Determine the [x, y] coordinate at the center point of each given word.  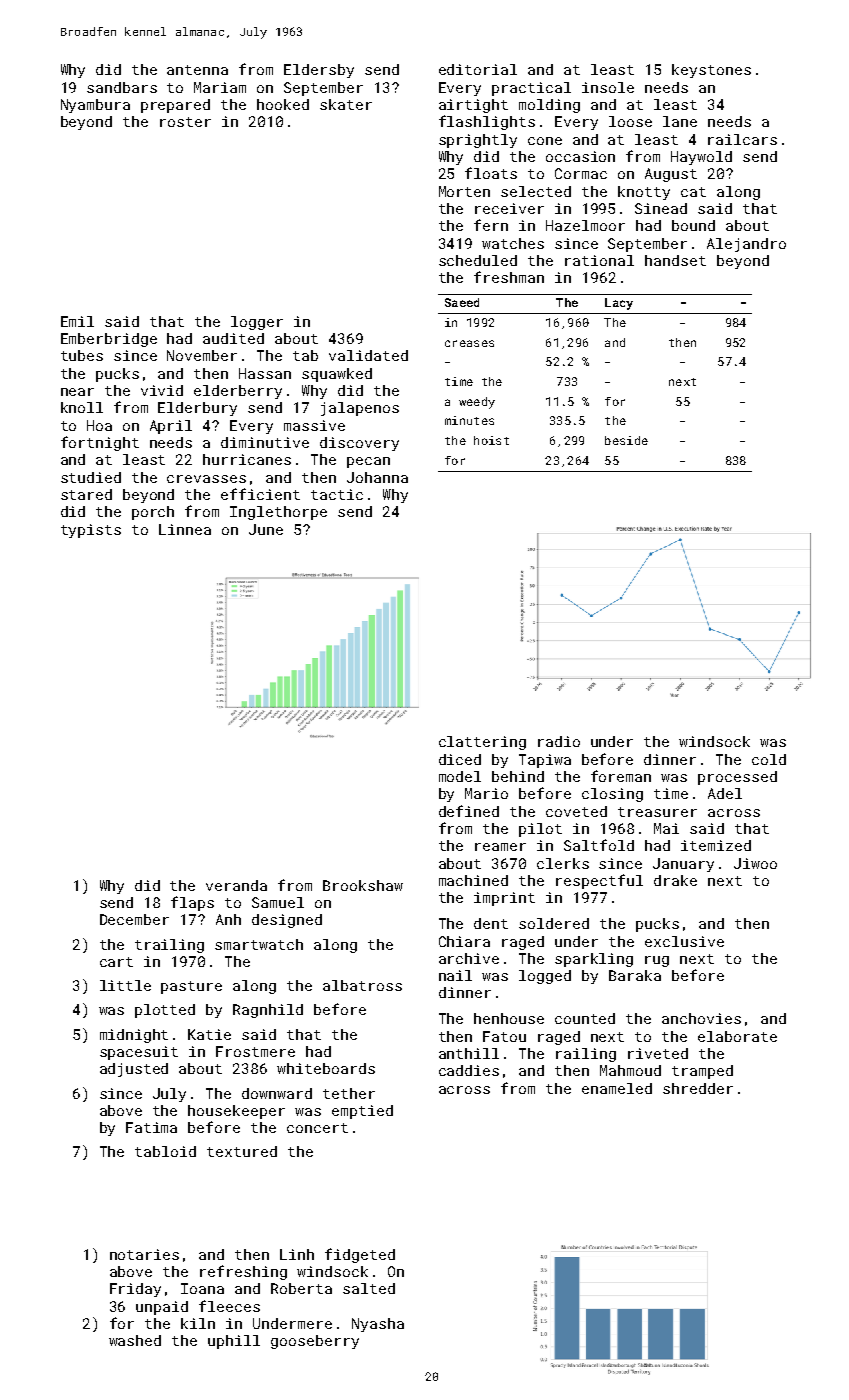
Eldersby [319, 71]
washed [135, 1340]
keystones [711, 71]
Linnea [185, 529]
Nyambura [95, 106]
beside [626, 440]
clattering [482, 743]
